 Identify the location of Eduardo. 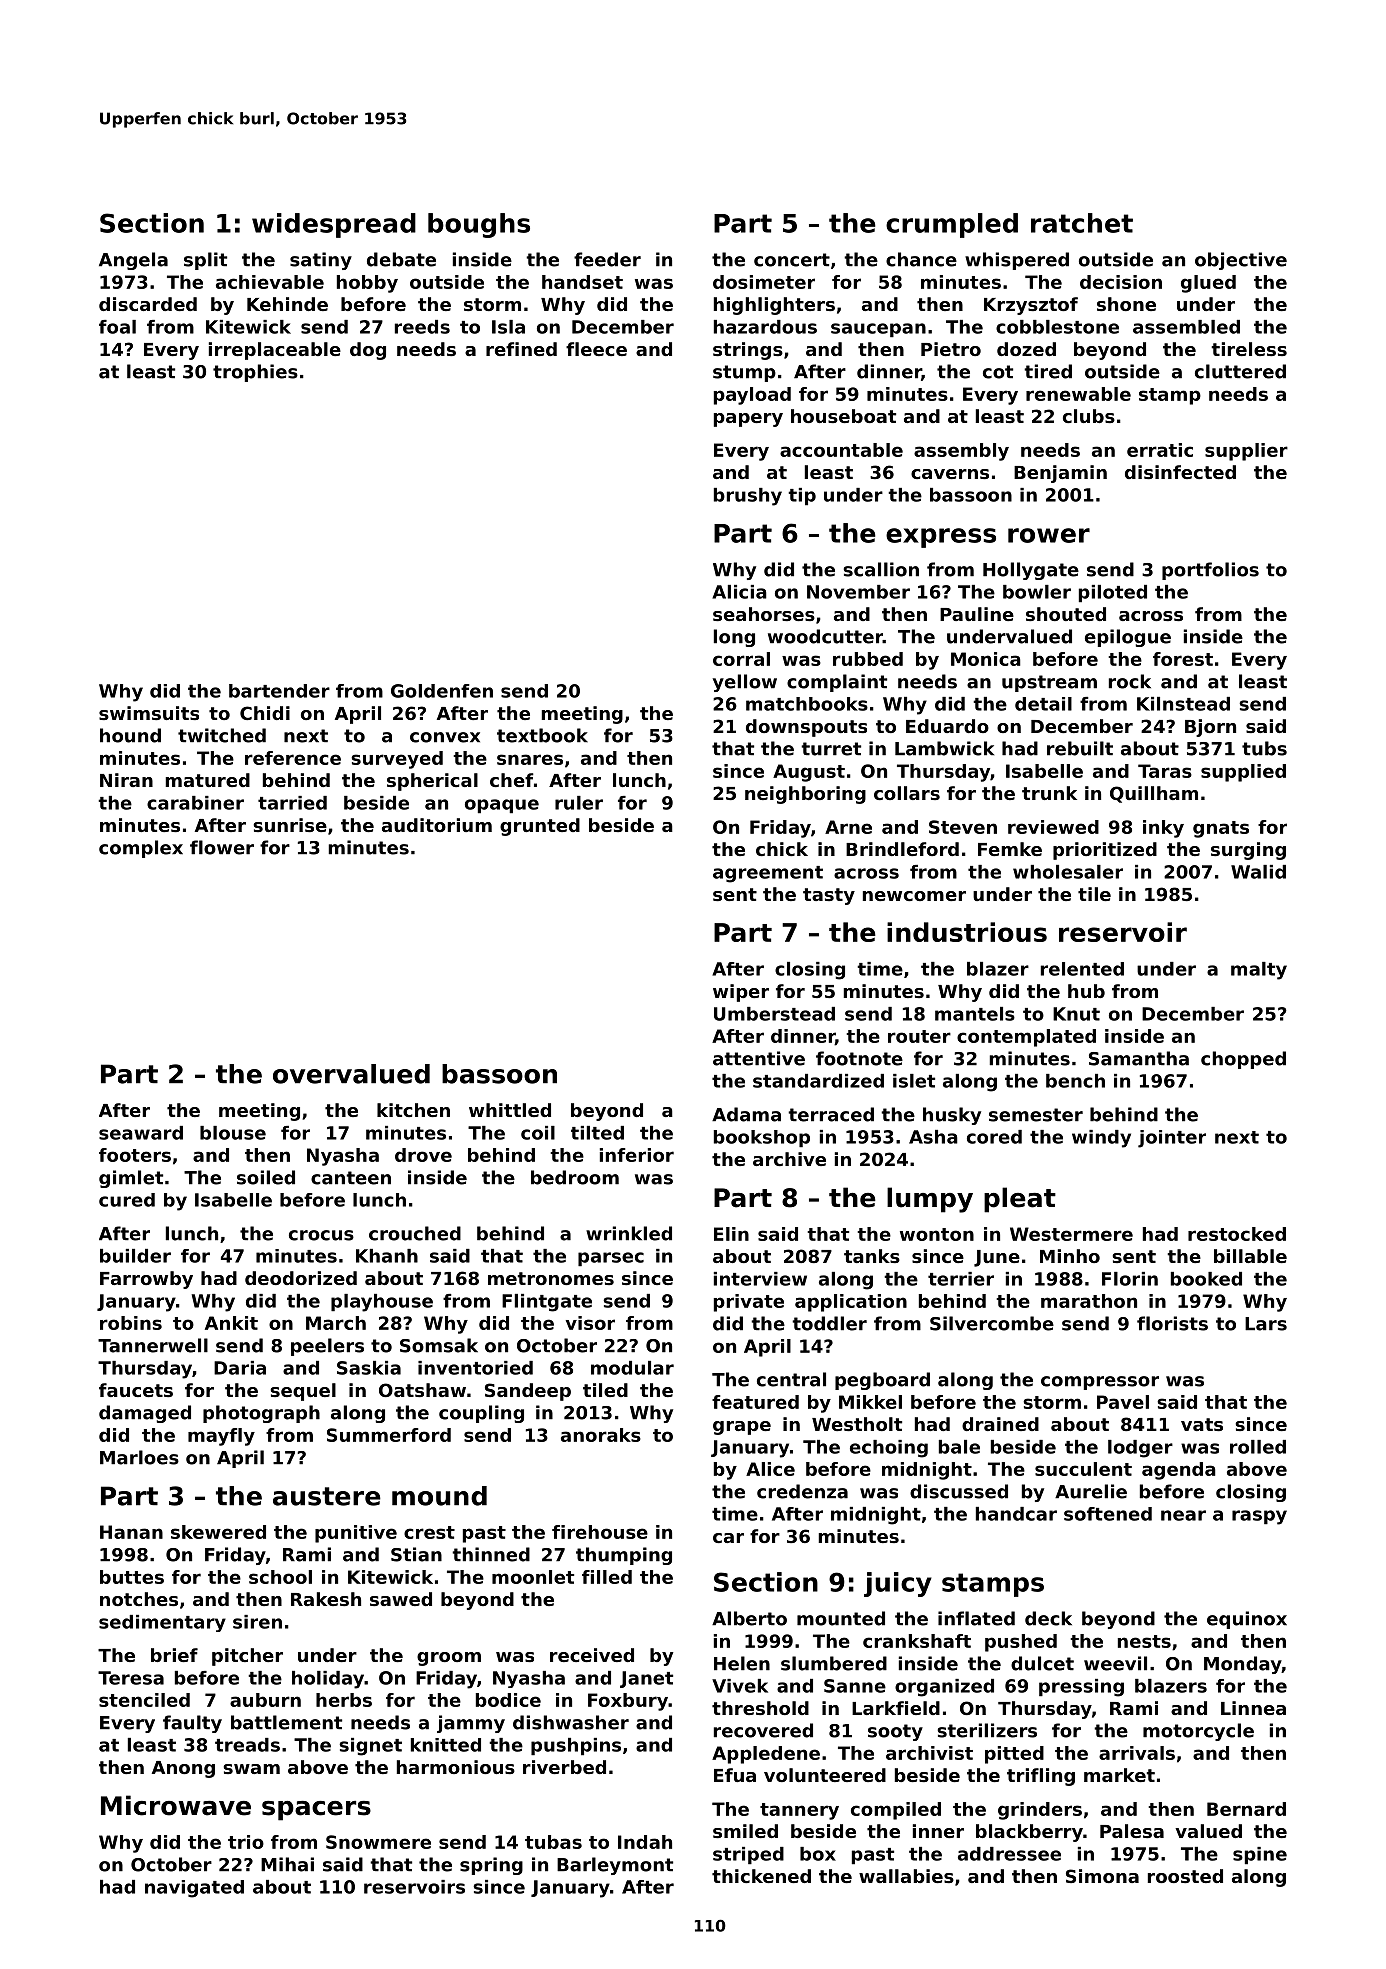
(947, 726).
